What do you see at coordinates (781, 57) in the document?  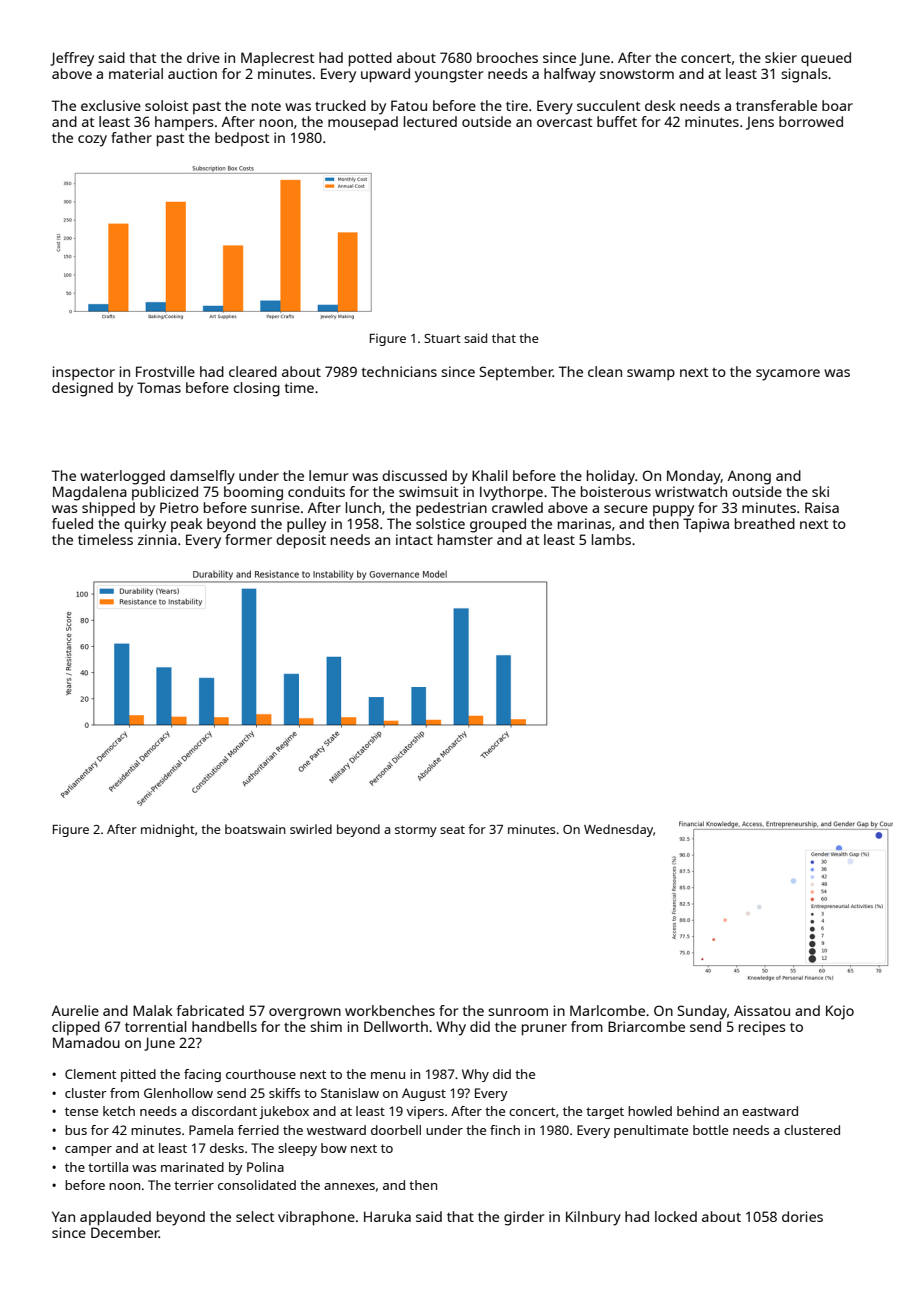 I see `skier` at bounding box center [781, 57].
